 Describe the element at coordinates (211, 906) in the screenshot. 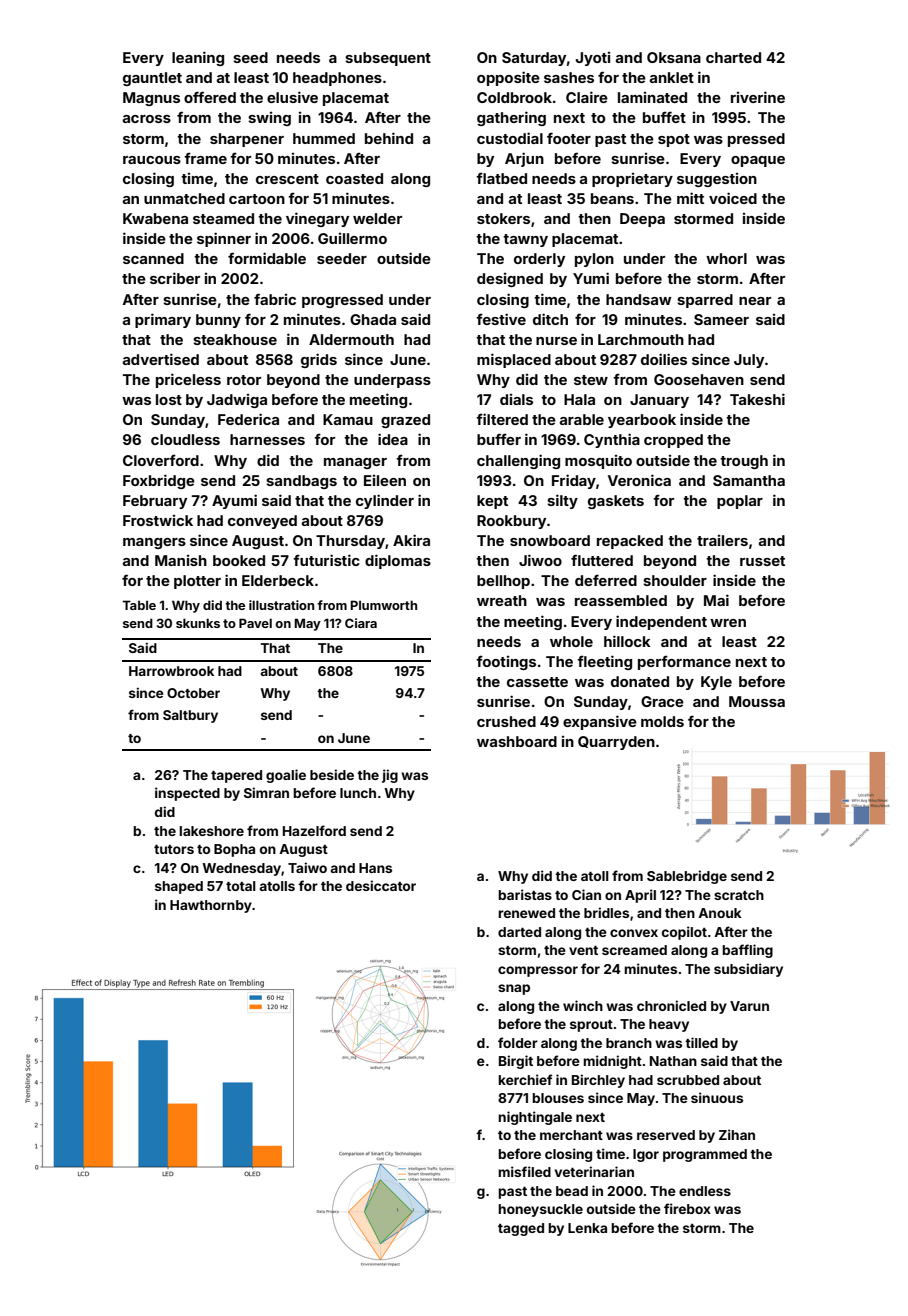

I see `Hawthornby` at that location.
